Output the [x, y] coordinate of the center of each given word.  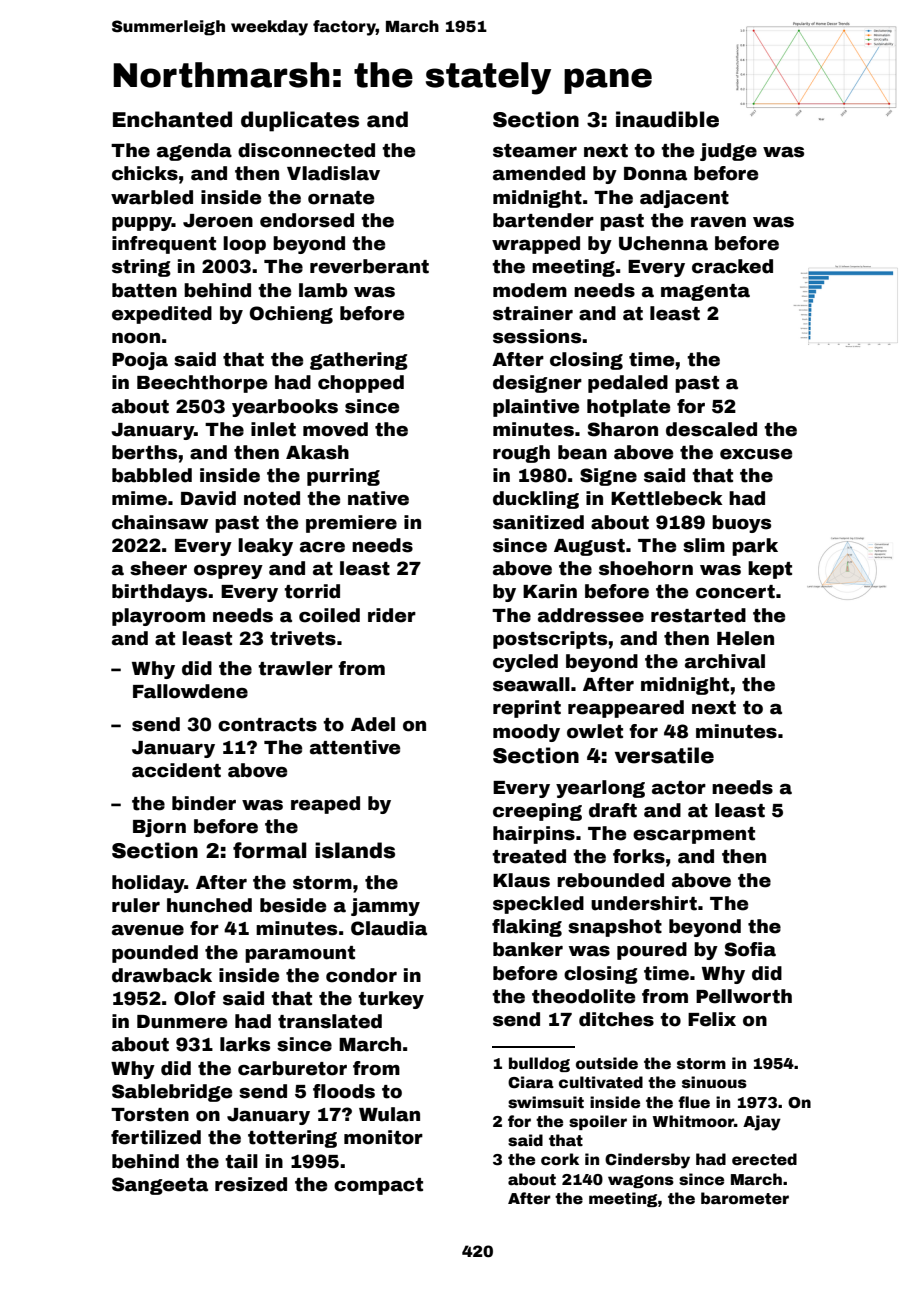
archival [725, 661]
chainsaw [160, 522]
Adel [373, 724]
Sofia [750, 949]
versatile [664, 755]
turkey [391, 1000]
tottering [292, 1139]
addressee [591, 615]
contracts [267, 725]
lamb [323, 290]
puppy [142, 224]
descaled [711, 429]
